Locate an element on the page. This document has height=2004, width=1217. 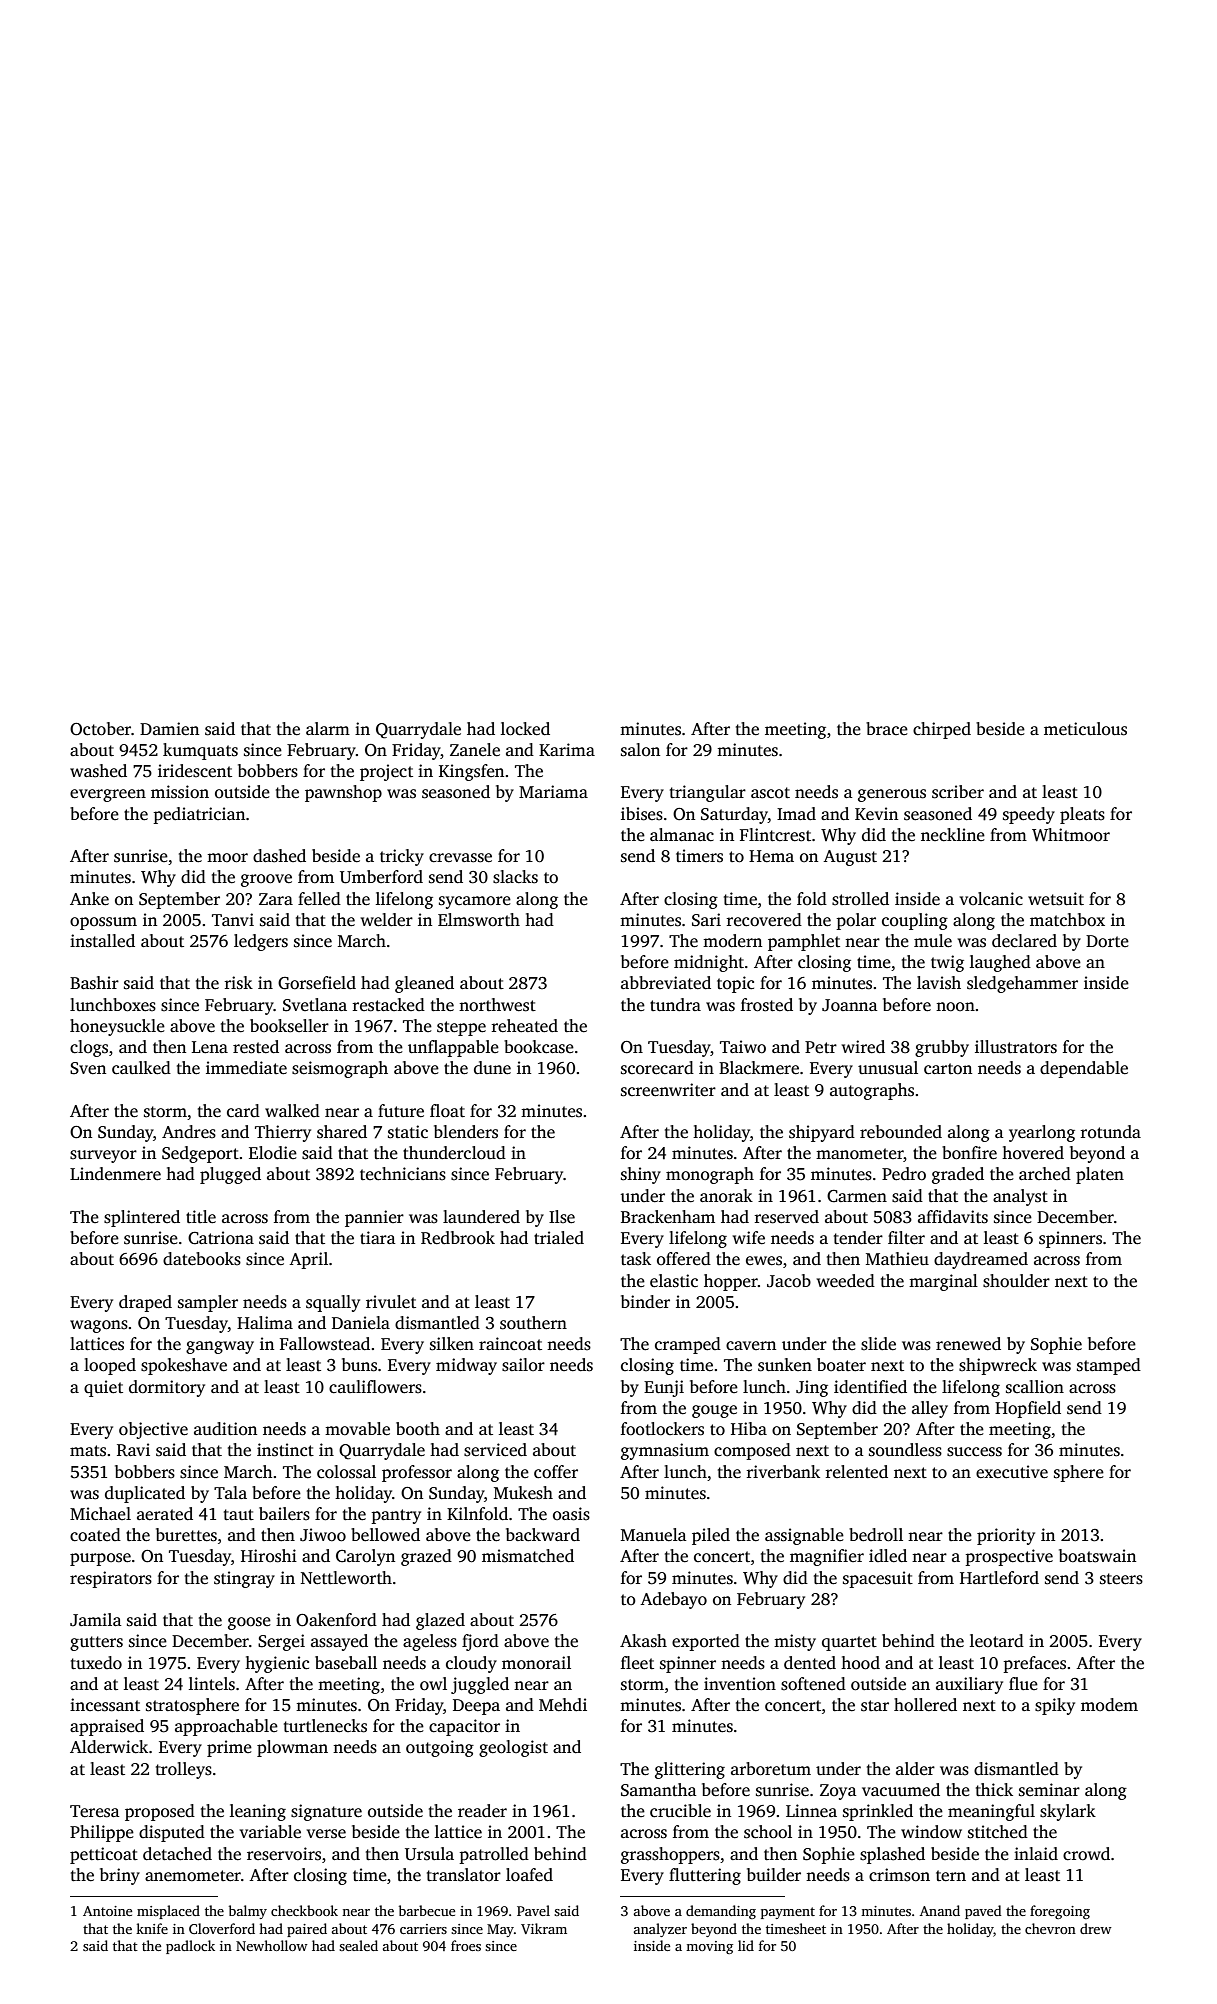
locked is located at coordinates (525, 729).
